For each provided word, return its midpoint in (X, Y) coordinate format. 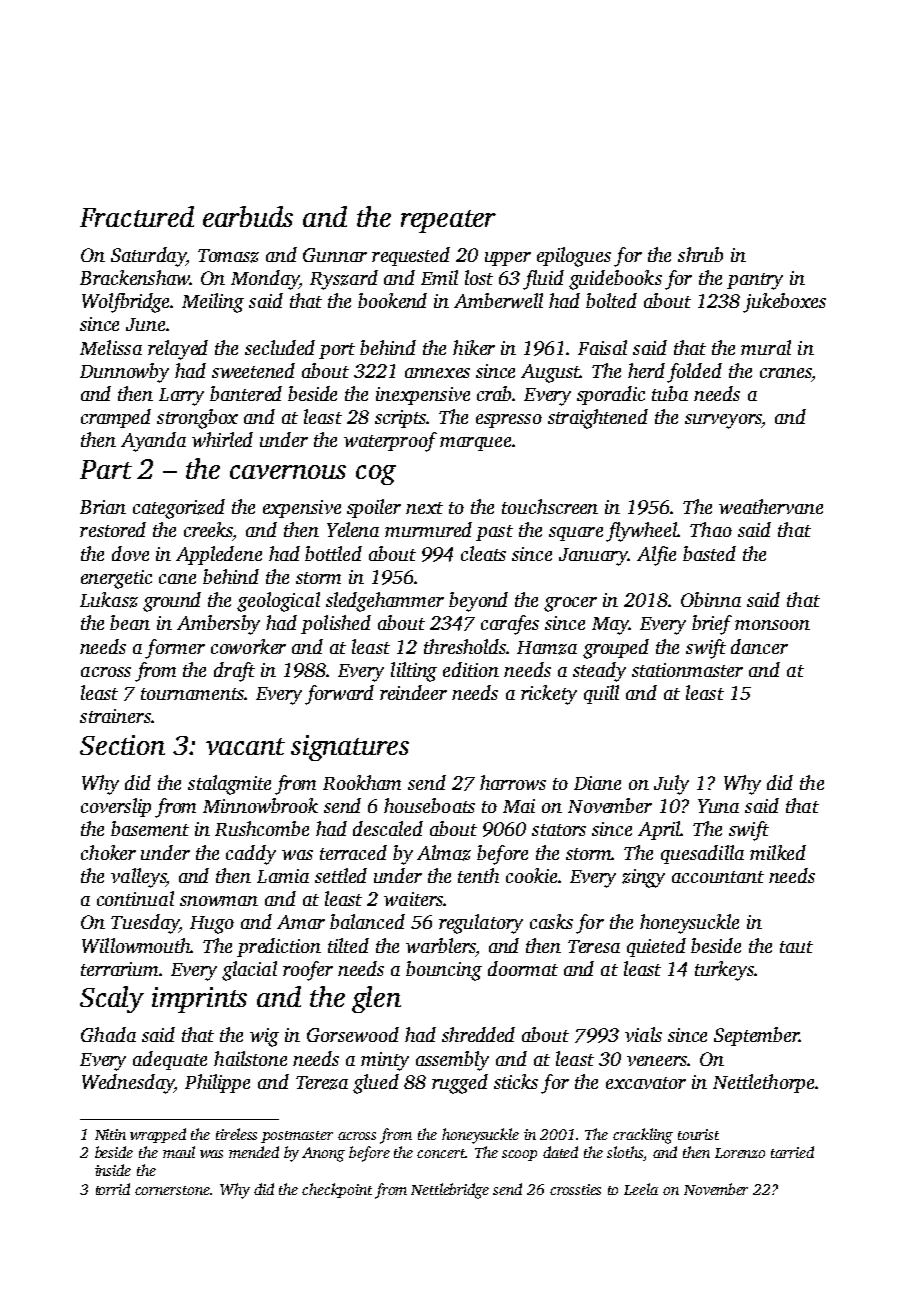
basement (150, 828)
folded (694, 373)
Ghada (108, 1034)
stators (559, 830)
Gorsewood (353, 1034)
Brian (103, 507)
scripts (401, 419)
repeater (448, 221)
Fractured (137, 216)
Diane (597, 783)
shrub (700, 254)
